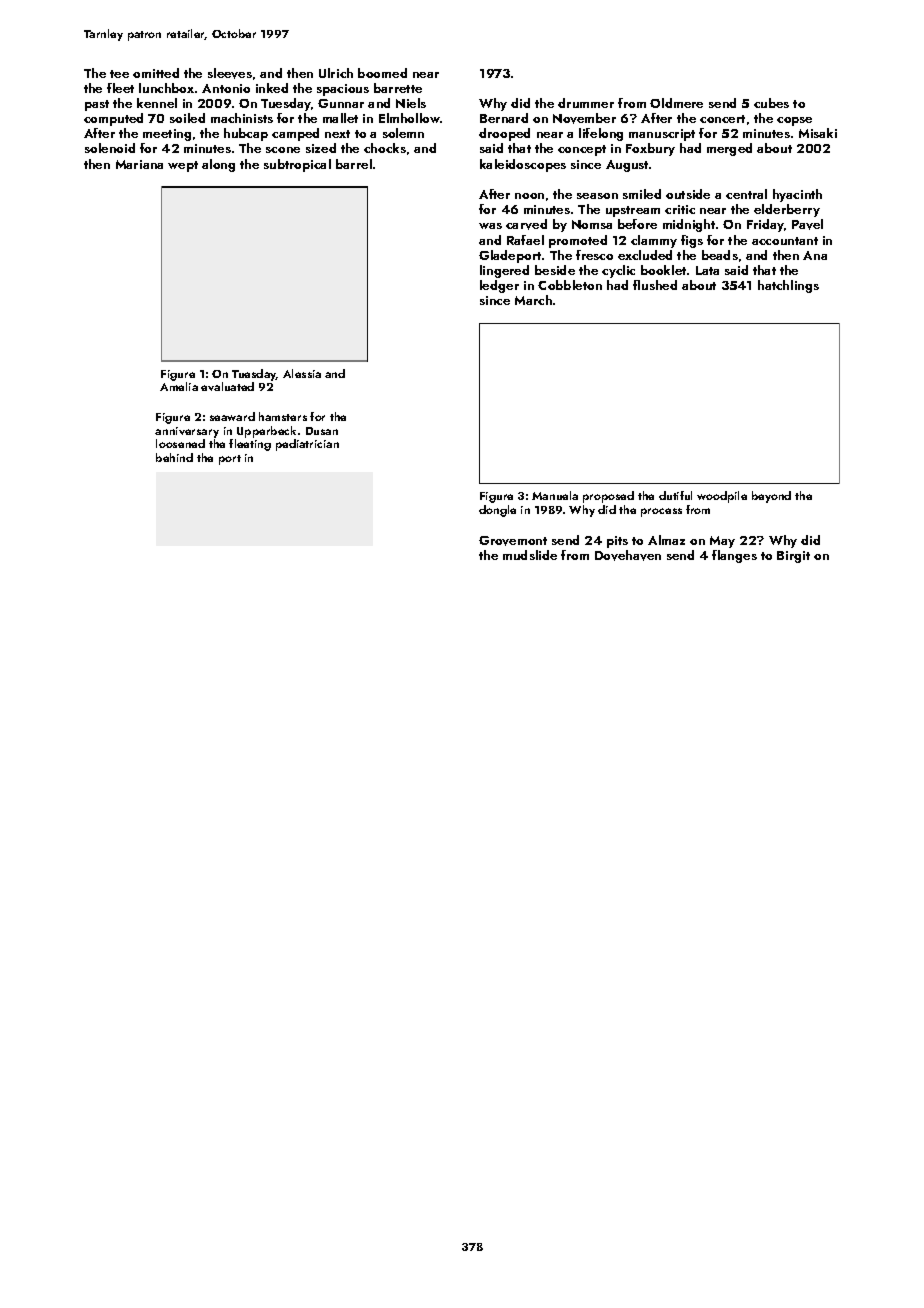  I want to click on beyond, so click(771, 497).
